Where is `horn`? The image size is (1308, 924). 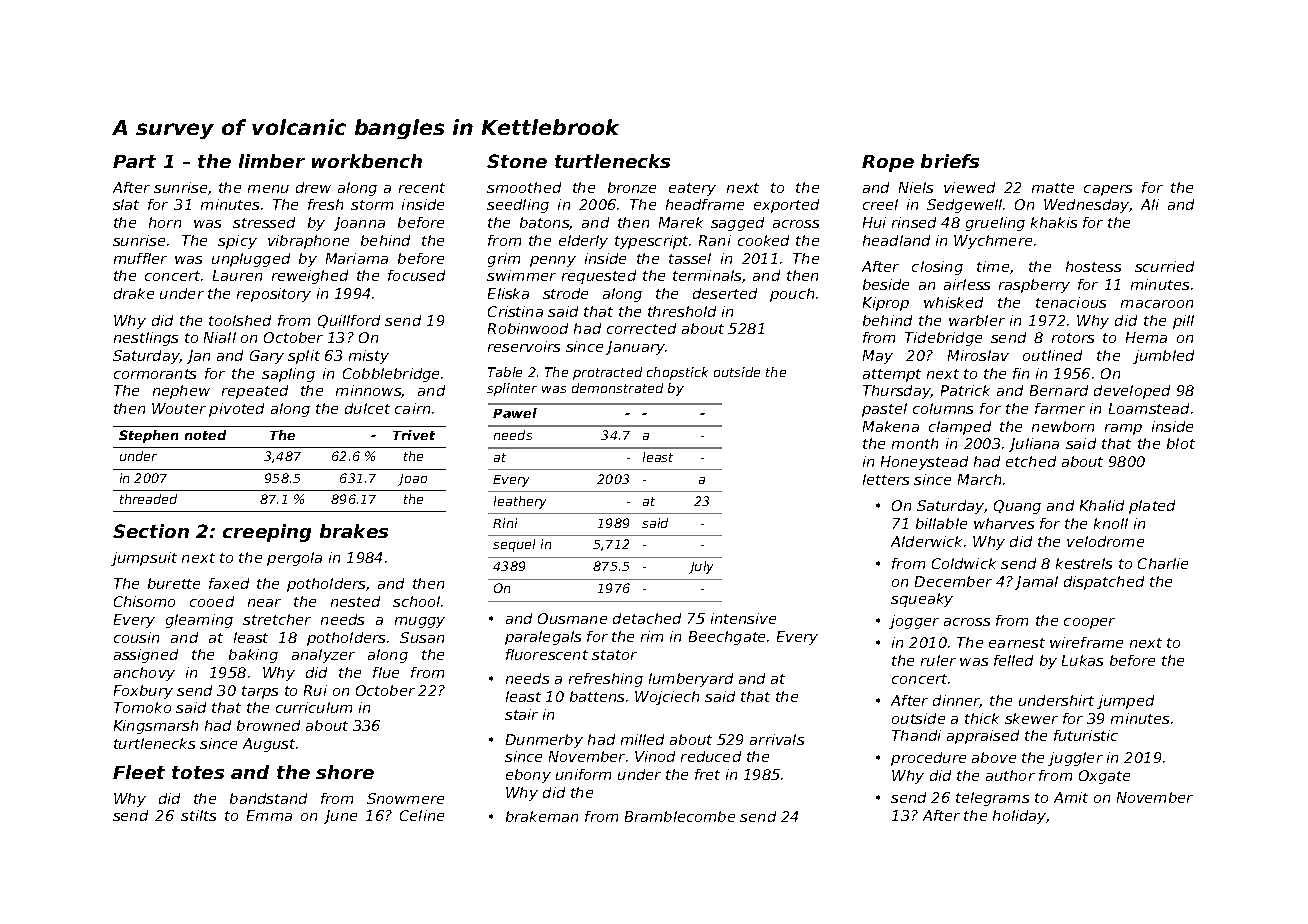
horn is located at coordinates (165, 222).
